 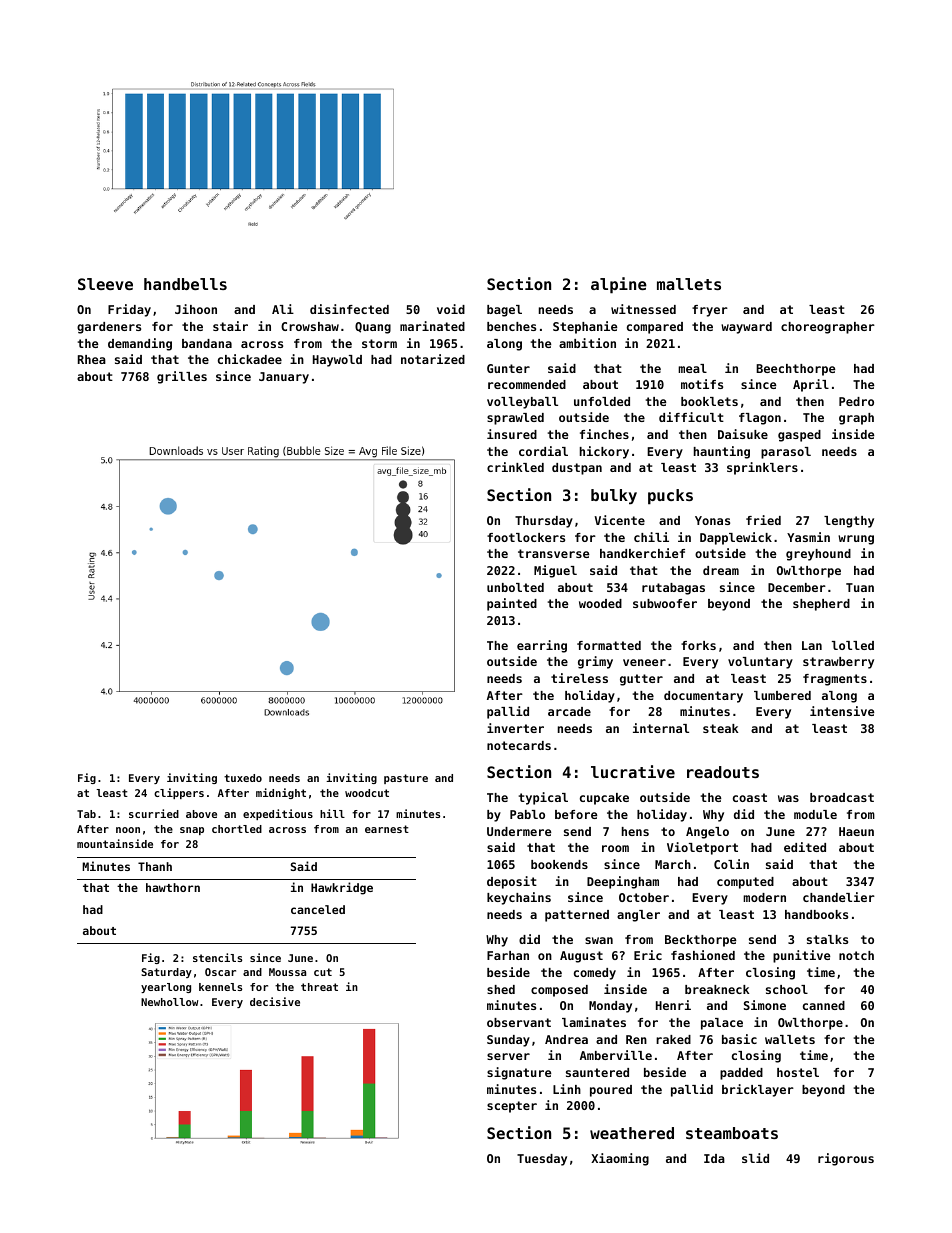 I want to click on steak, so click(x=720, y=728).
